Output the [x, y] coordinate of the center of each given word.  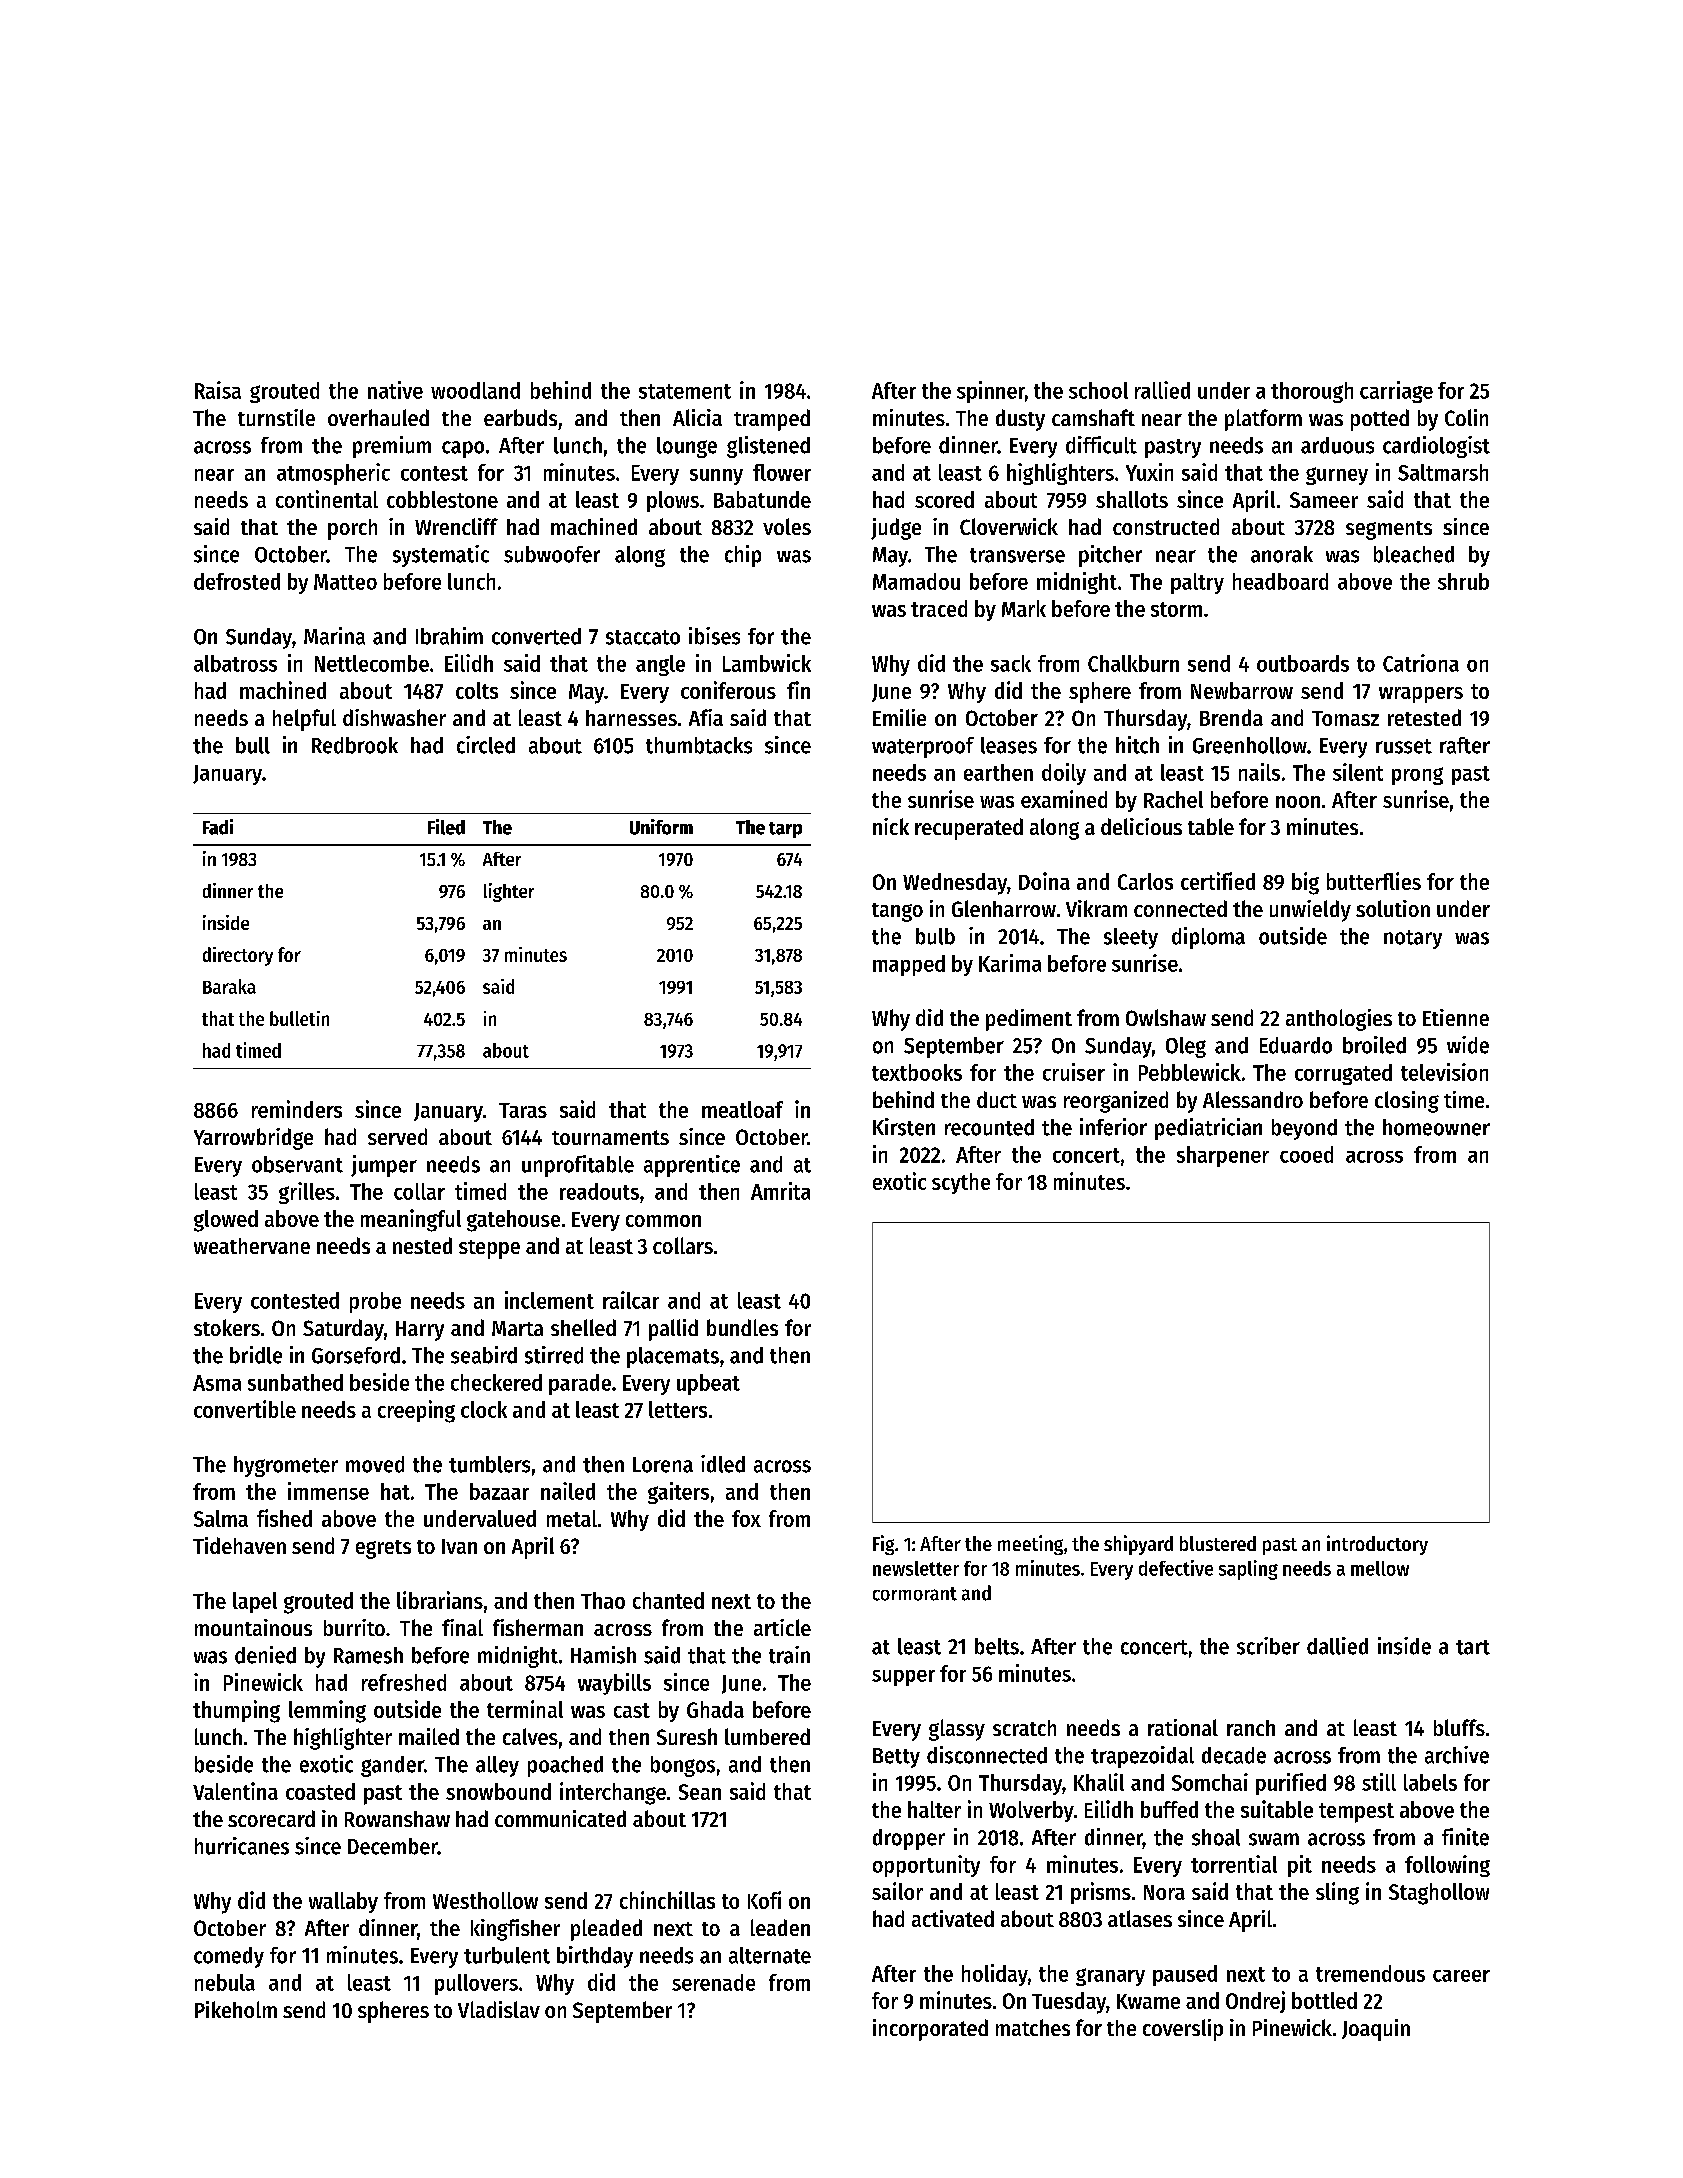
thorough [1312, 392]
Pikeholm [236, 2009]
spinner [991, 392]
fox [746, 1518]
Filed [446, 827]
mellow [1380, 1568]
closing [1407, 1102]
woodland [475, 390]
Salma [221, 1518]
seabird [484, 1355]
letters [678, 1409]
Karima [1010, 963]
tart [1473, 1647]
